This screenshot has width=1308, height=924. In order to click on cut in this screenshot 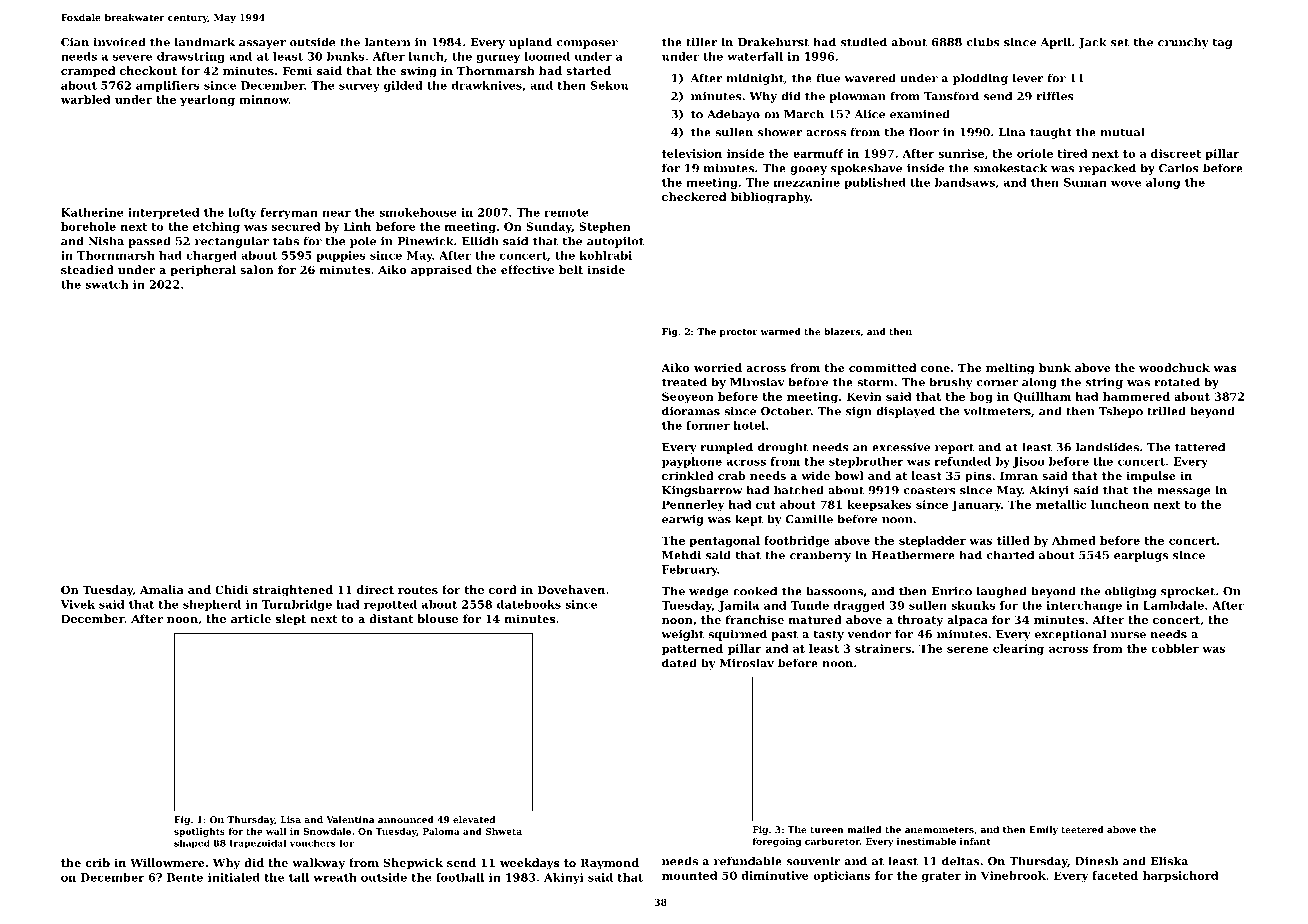, I will do `click(766, 505)`.
